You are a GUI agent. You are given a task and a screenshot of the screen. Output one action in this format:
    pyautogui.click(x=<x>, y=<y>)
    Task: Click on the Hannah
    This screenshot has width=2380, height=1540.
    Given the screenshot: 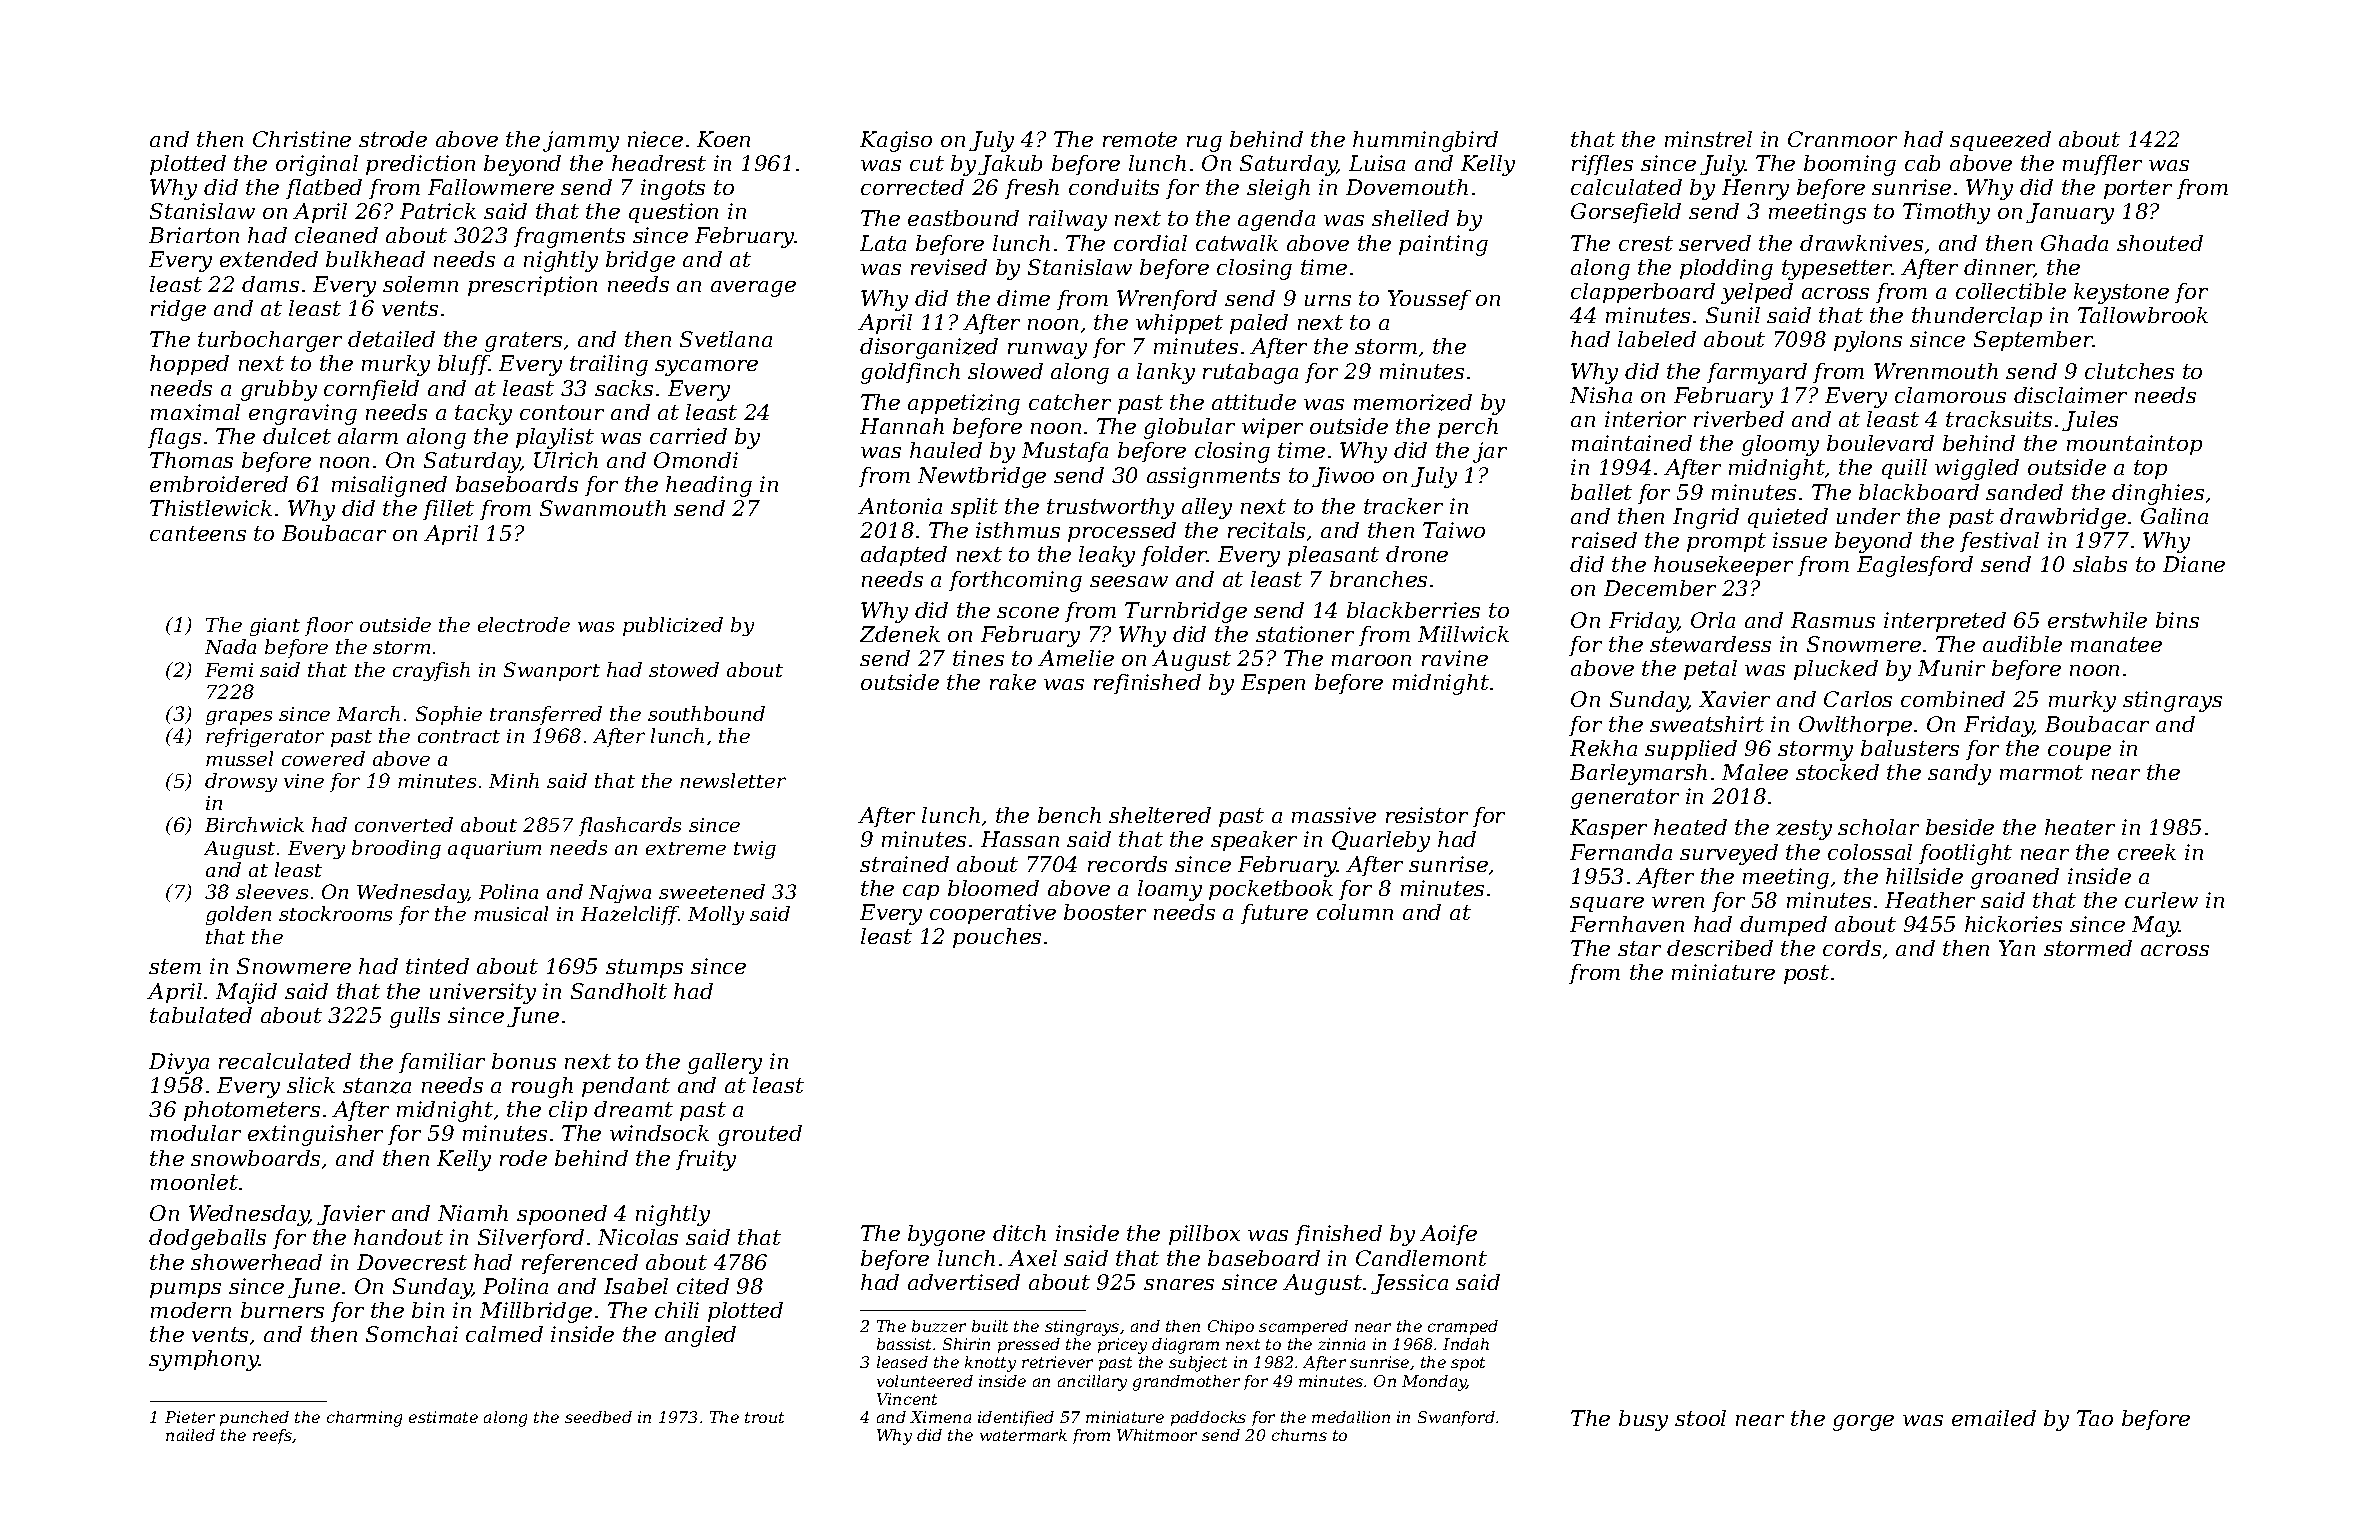 What is the action you would take?
    pyautogui.click(x=902, y=426)
